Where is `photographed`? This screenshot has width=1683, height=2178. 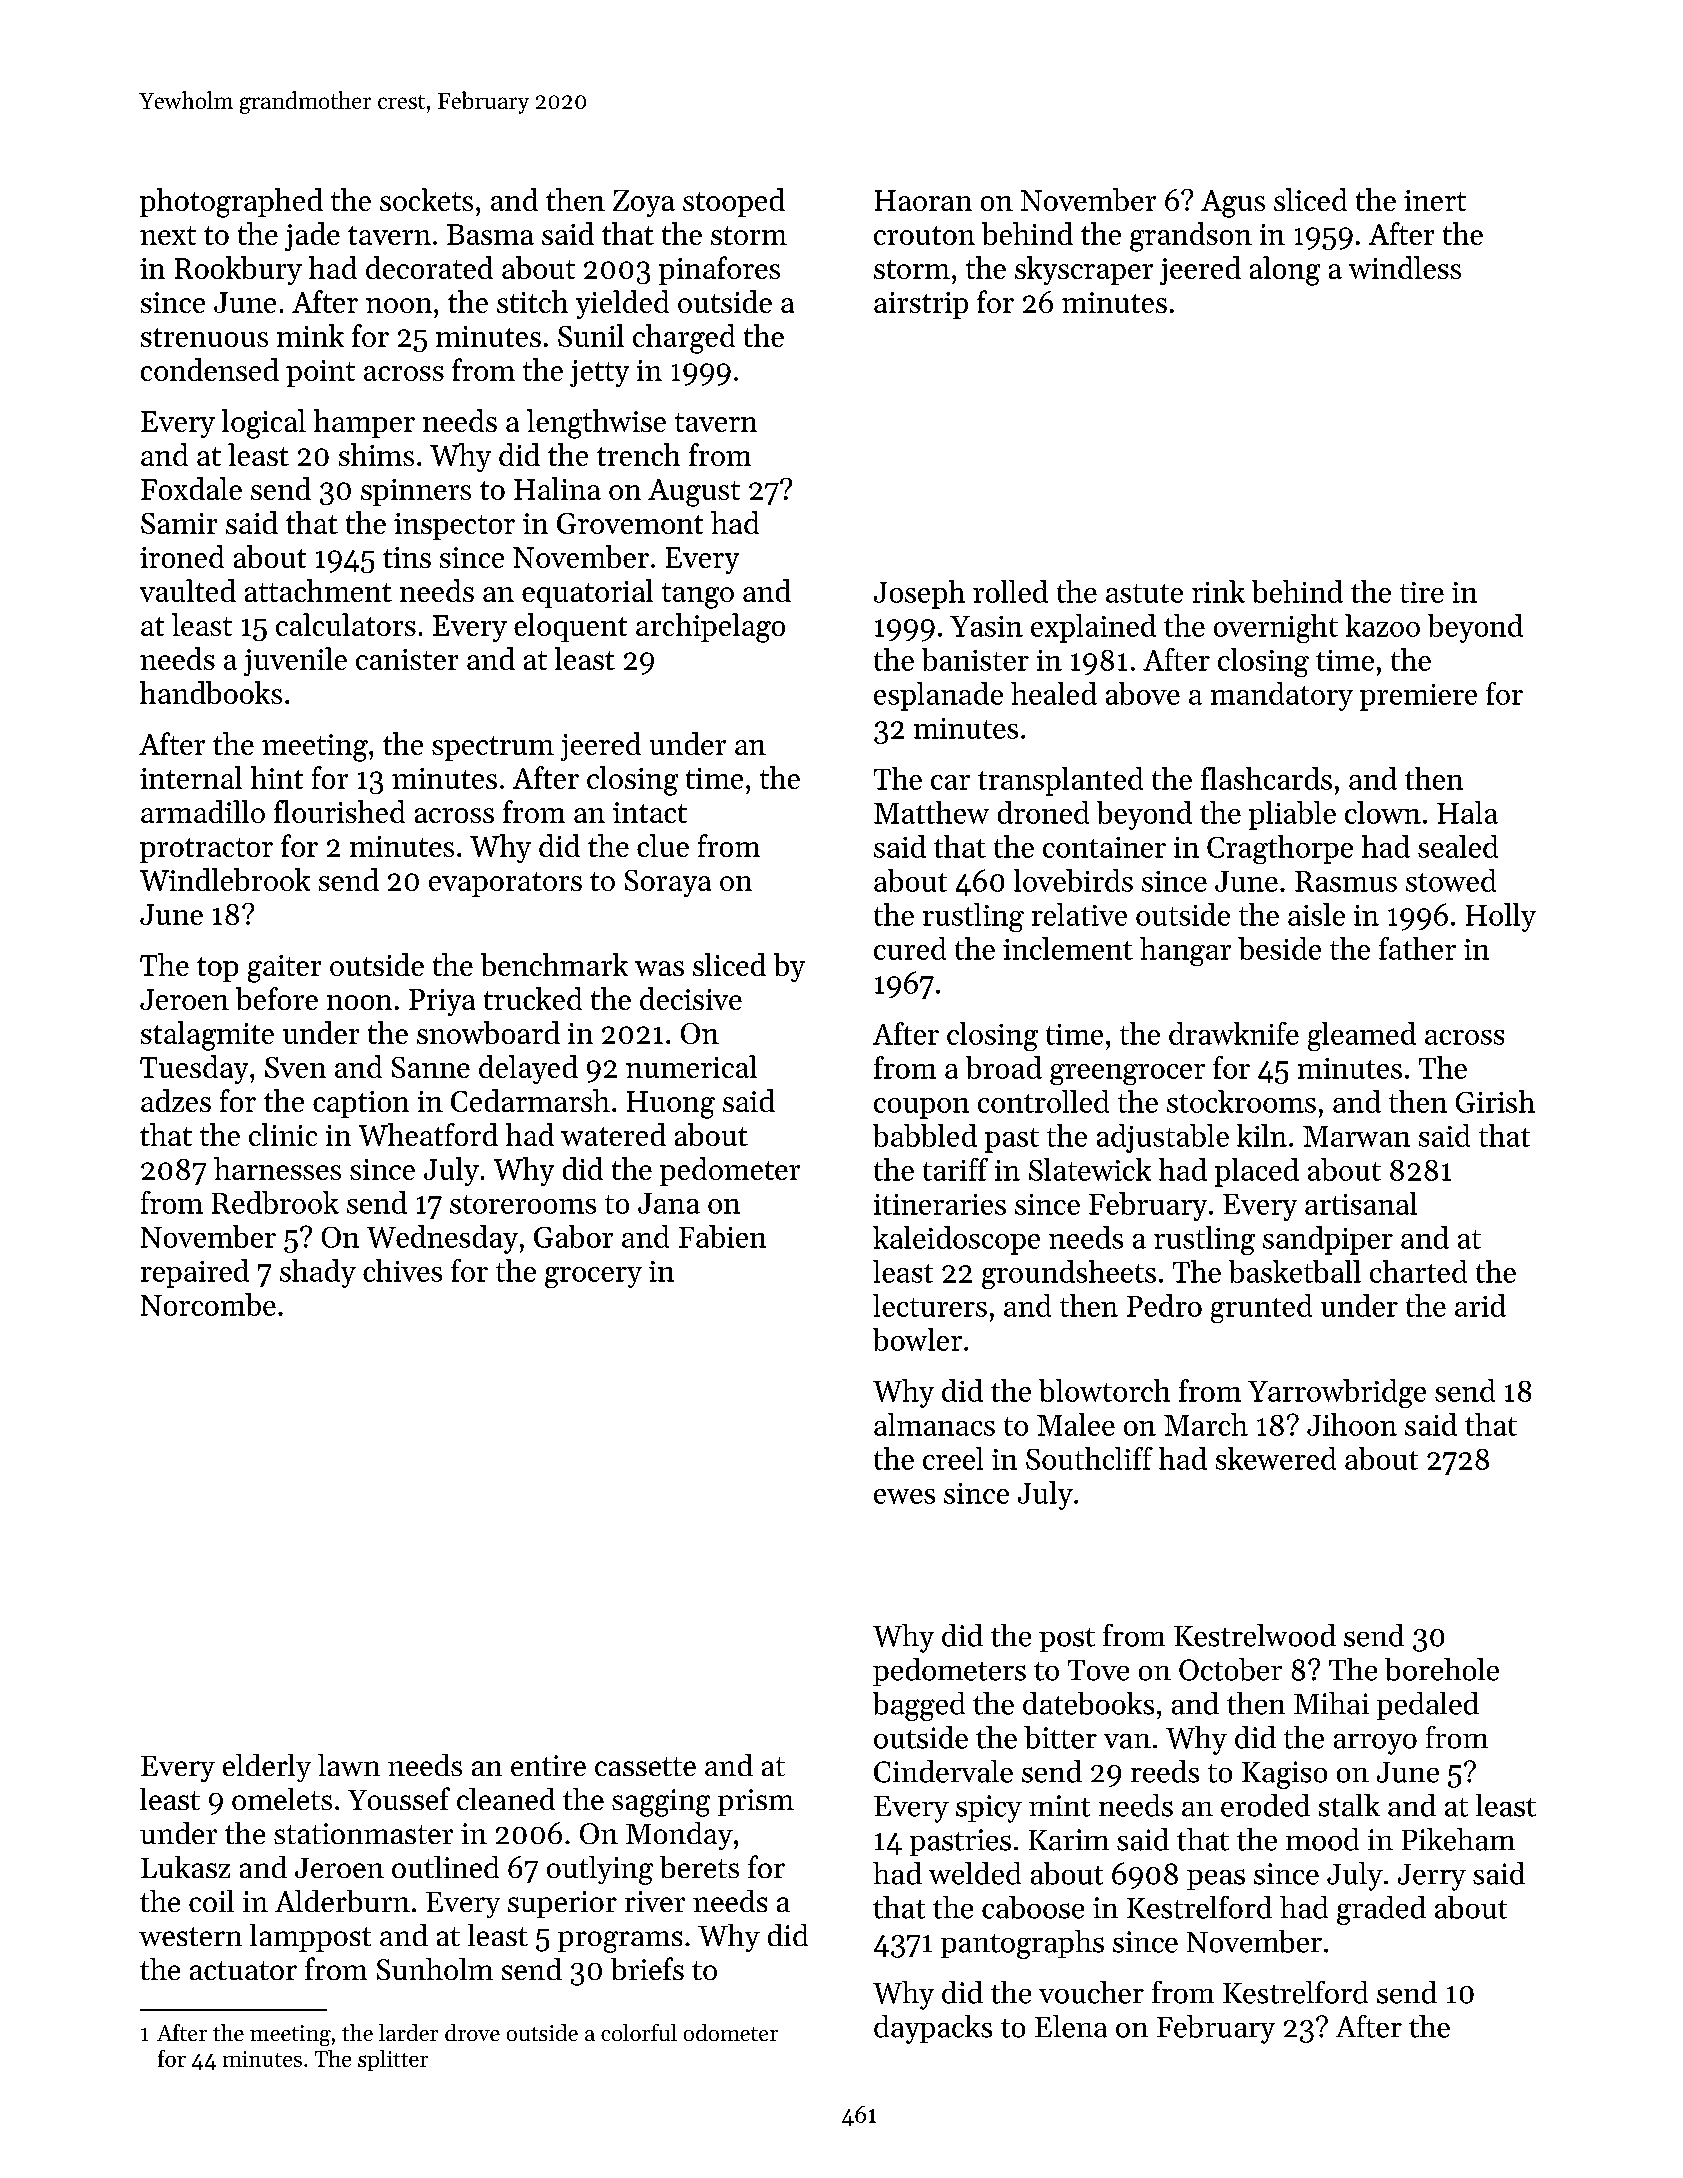
photographed is located at coordinates (231, 203).
